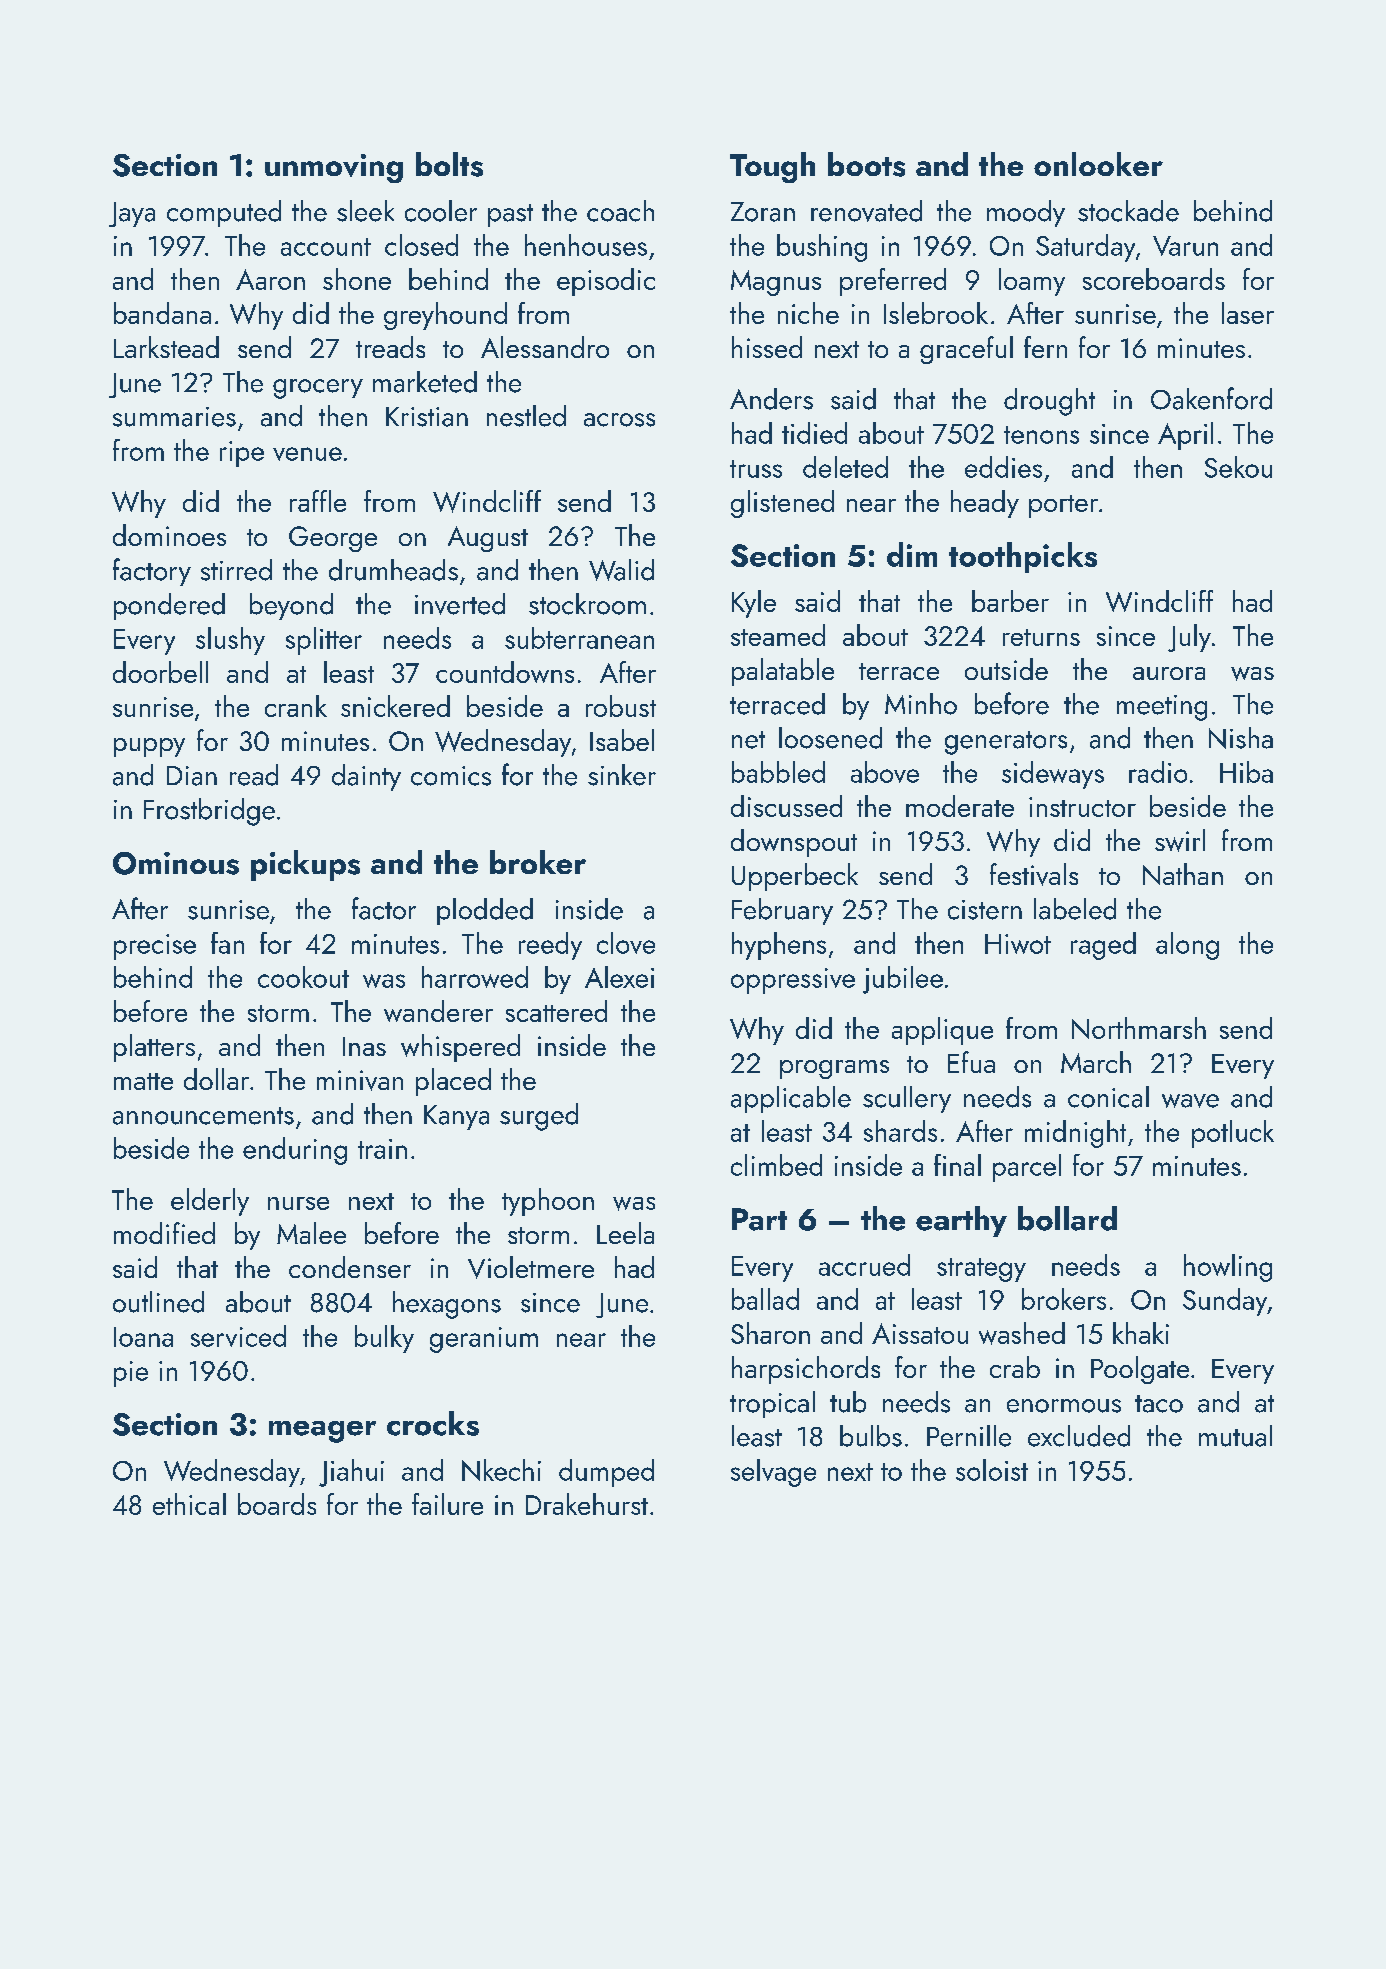  What do you see at coordinates (626, 943) in the image?
I see `clove` at bounding box center [626, 943].
